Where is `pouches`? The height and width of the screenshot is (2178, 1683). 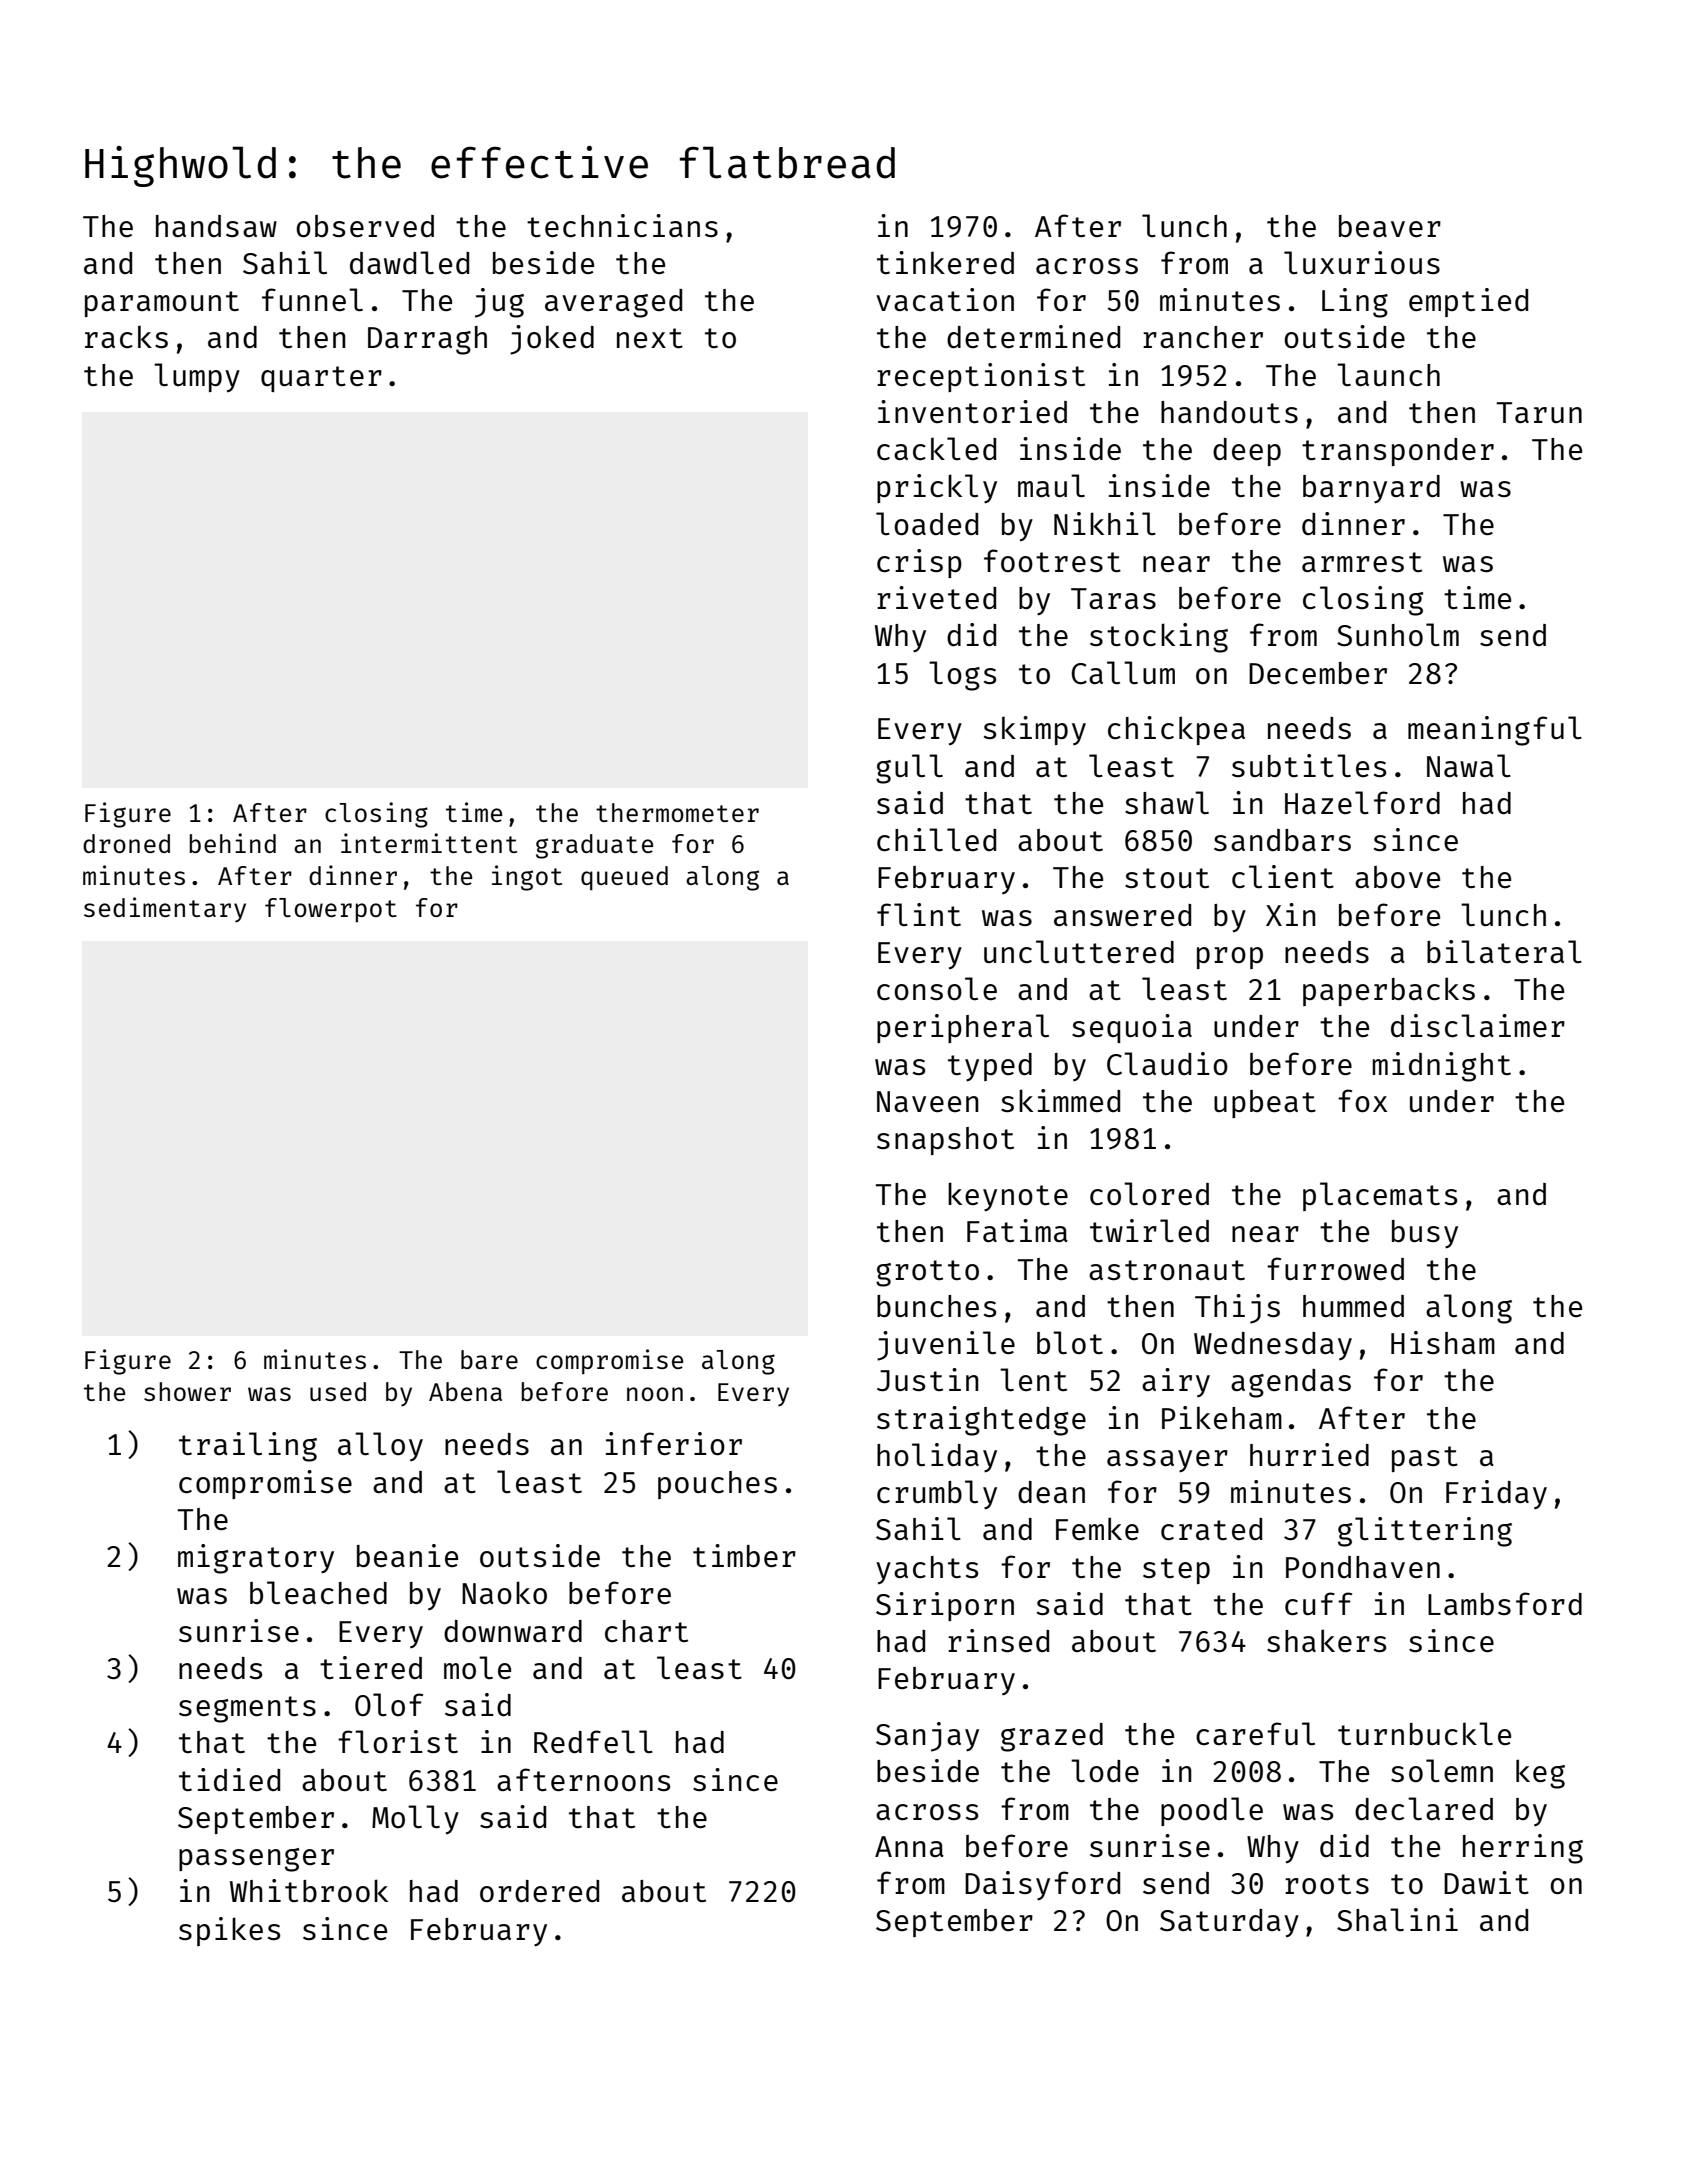 pouches is located at coordinates (717, 1485).
